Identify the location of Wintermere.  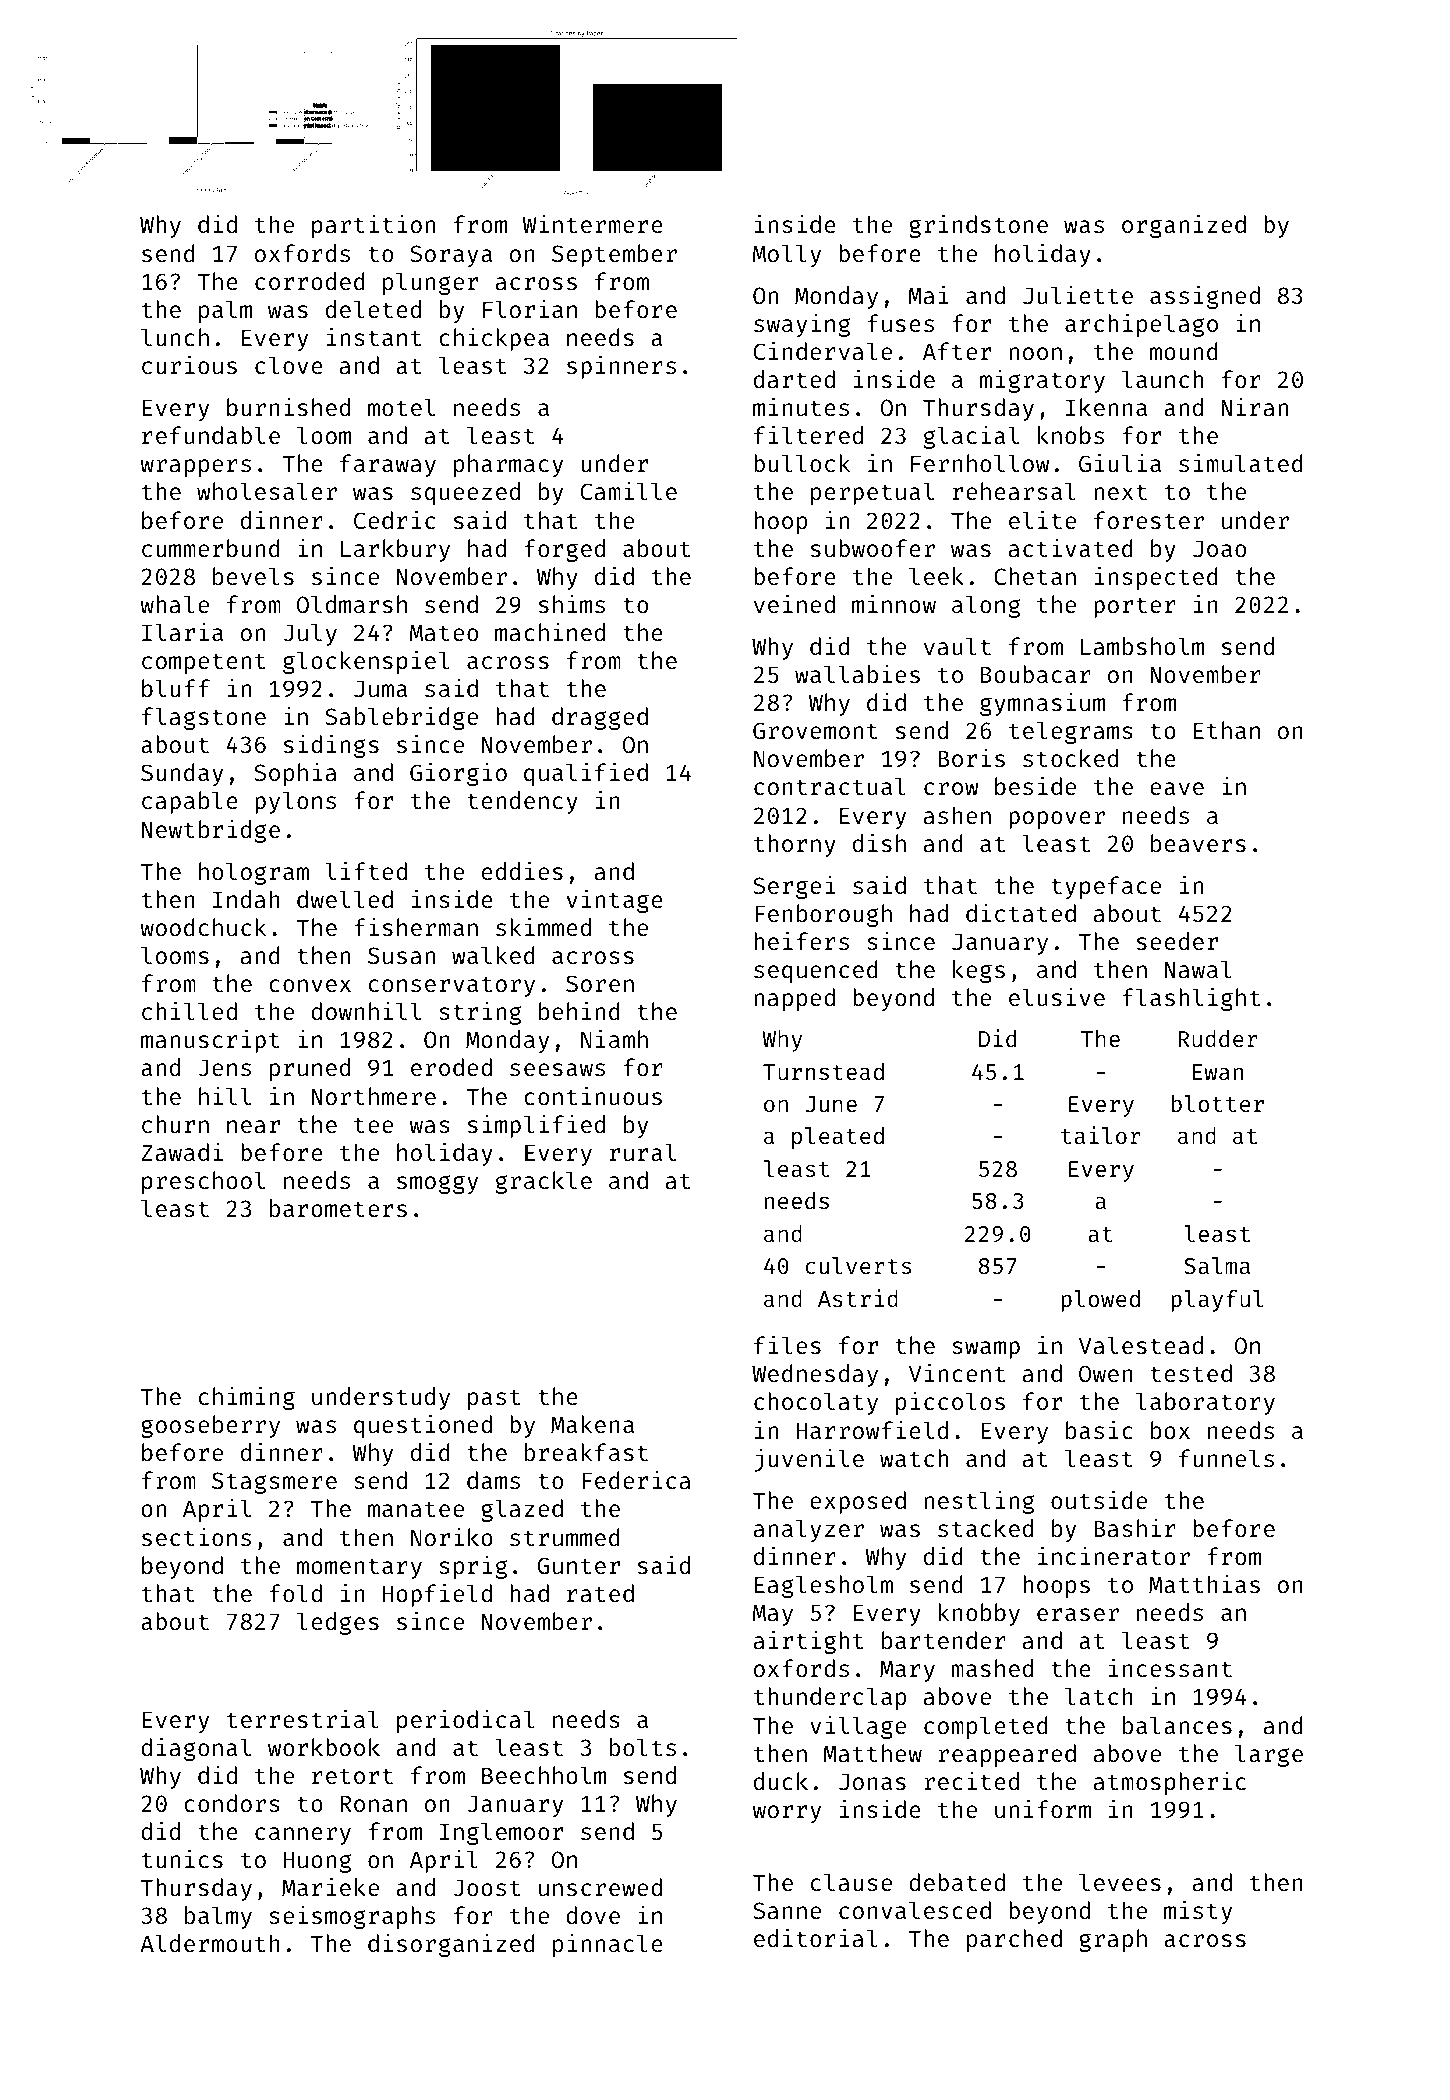
(592, 224).
